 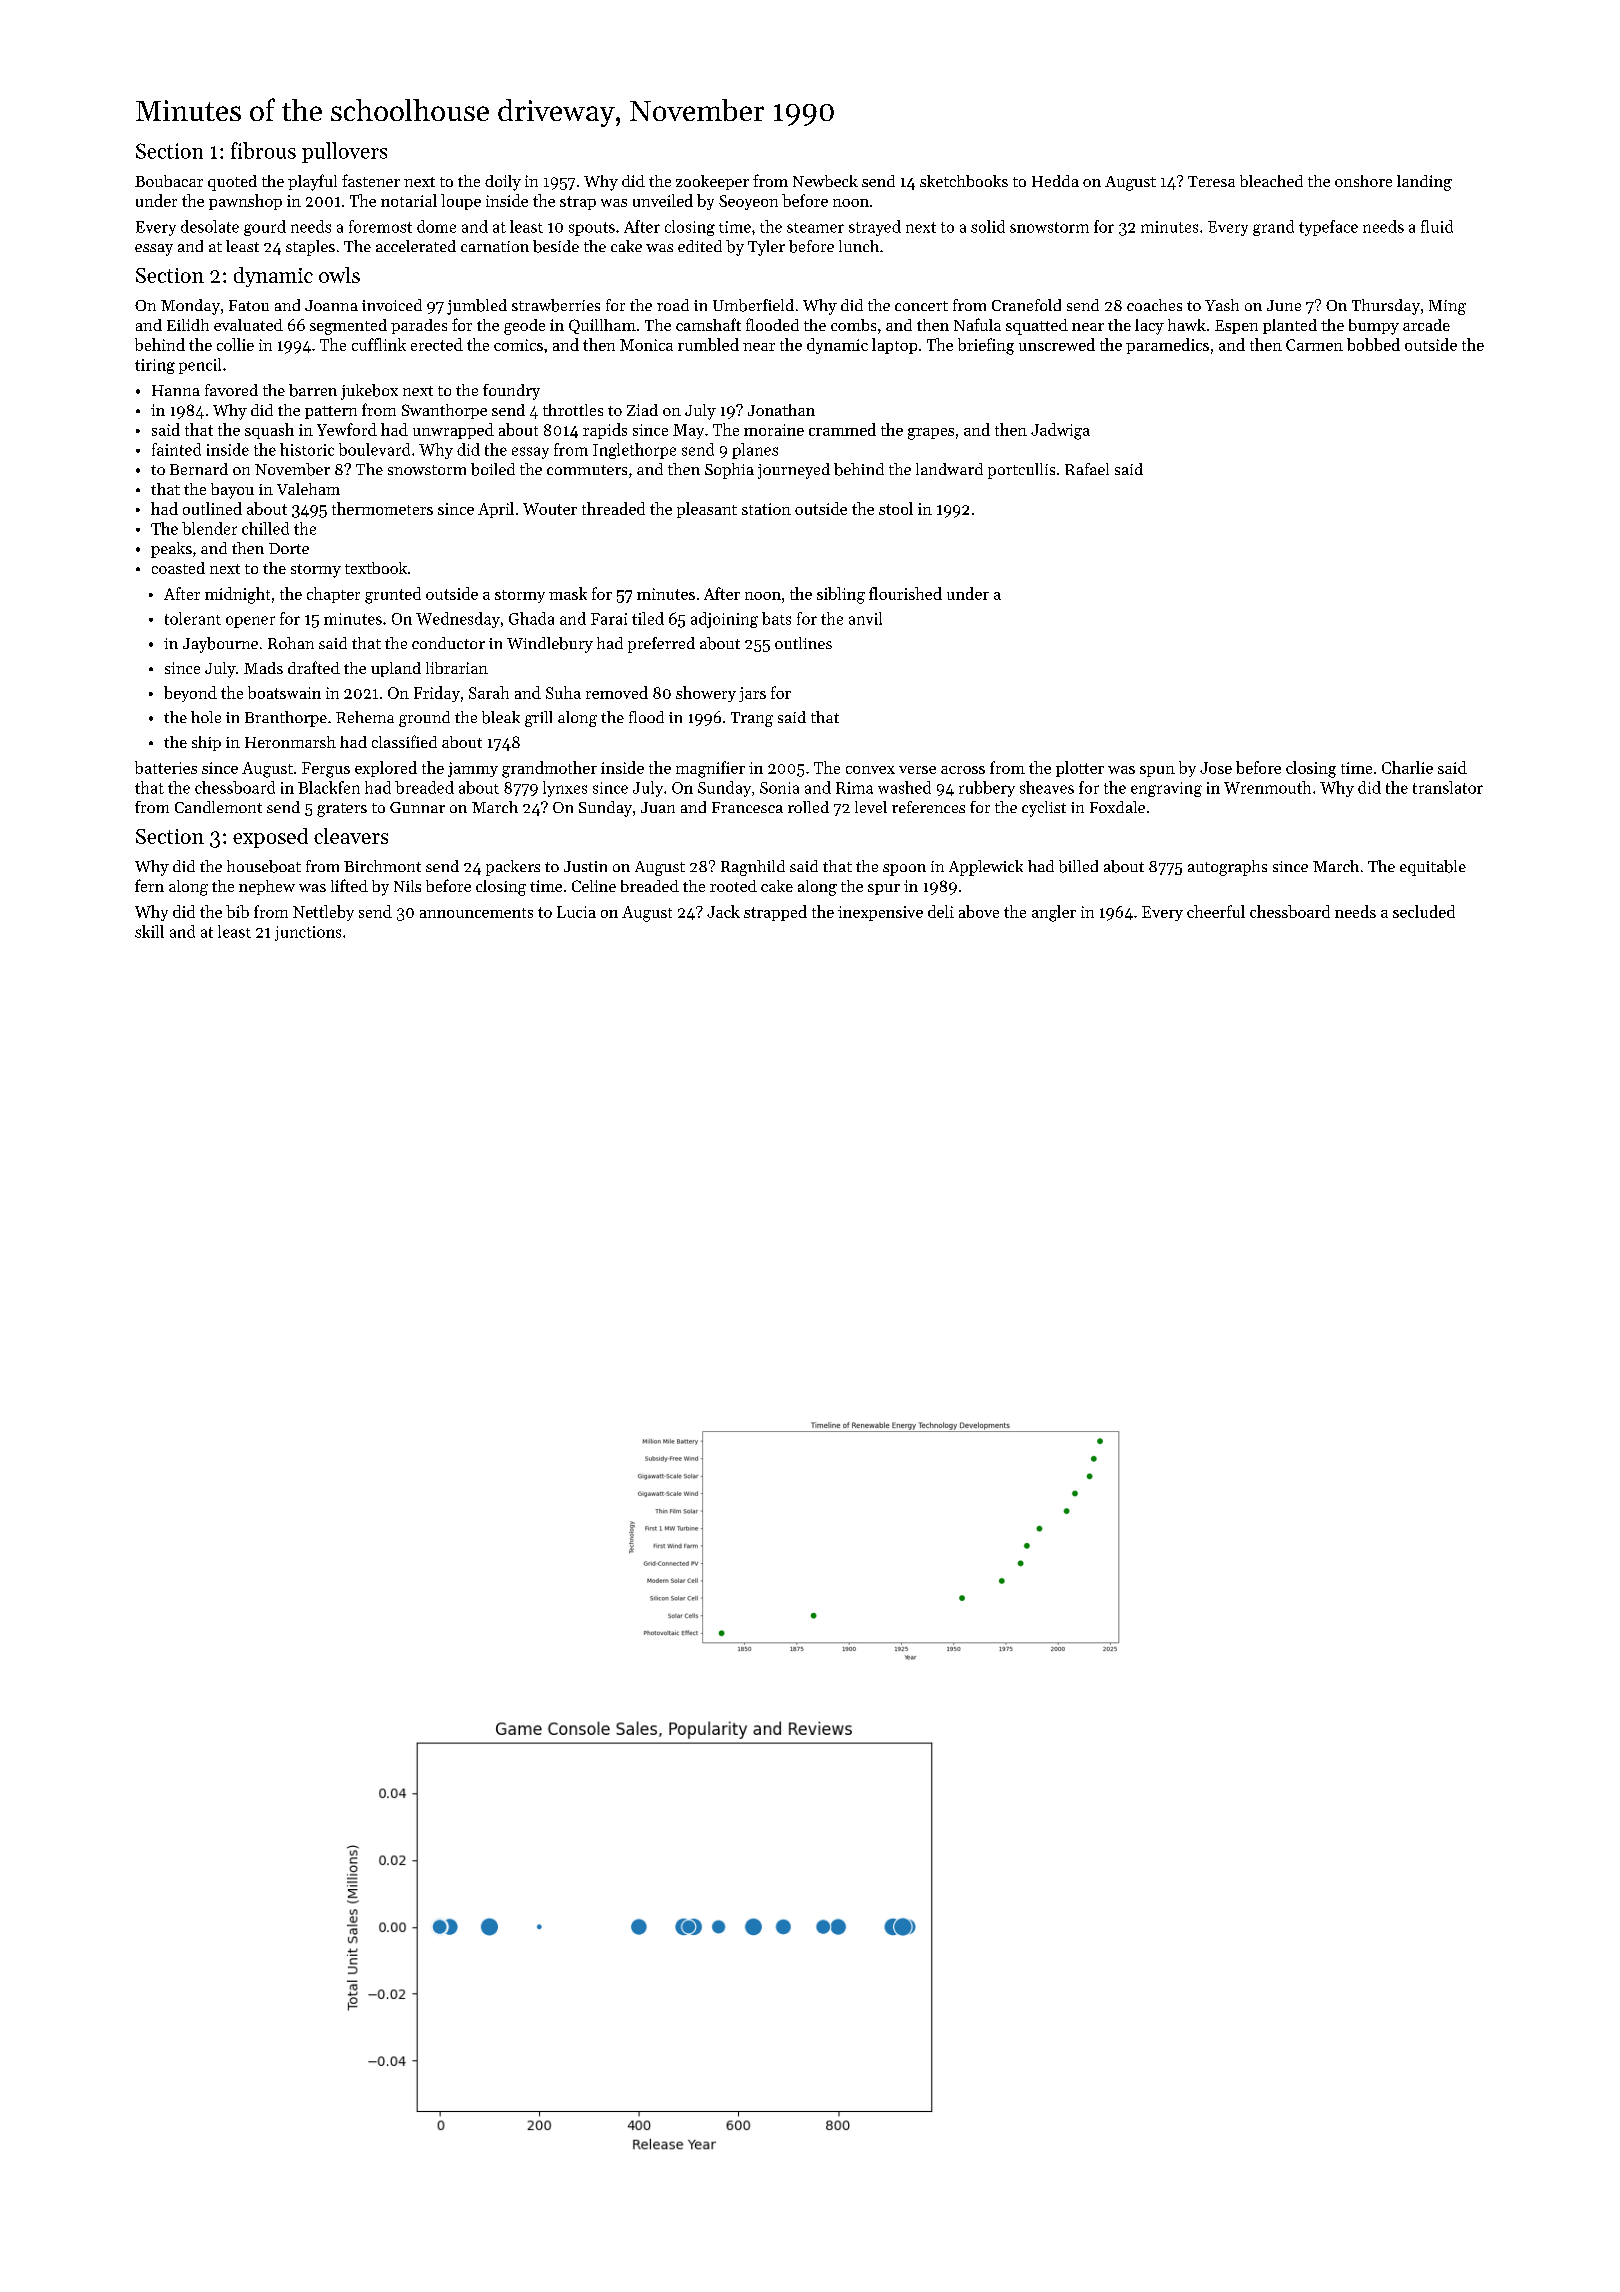 I want to click on junctions, so click(x=308, y=933).
